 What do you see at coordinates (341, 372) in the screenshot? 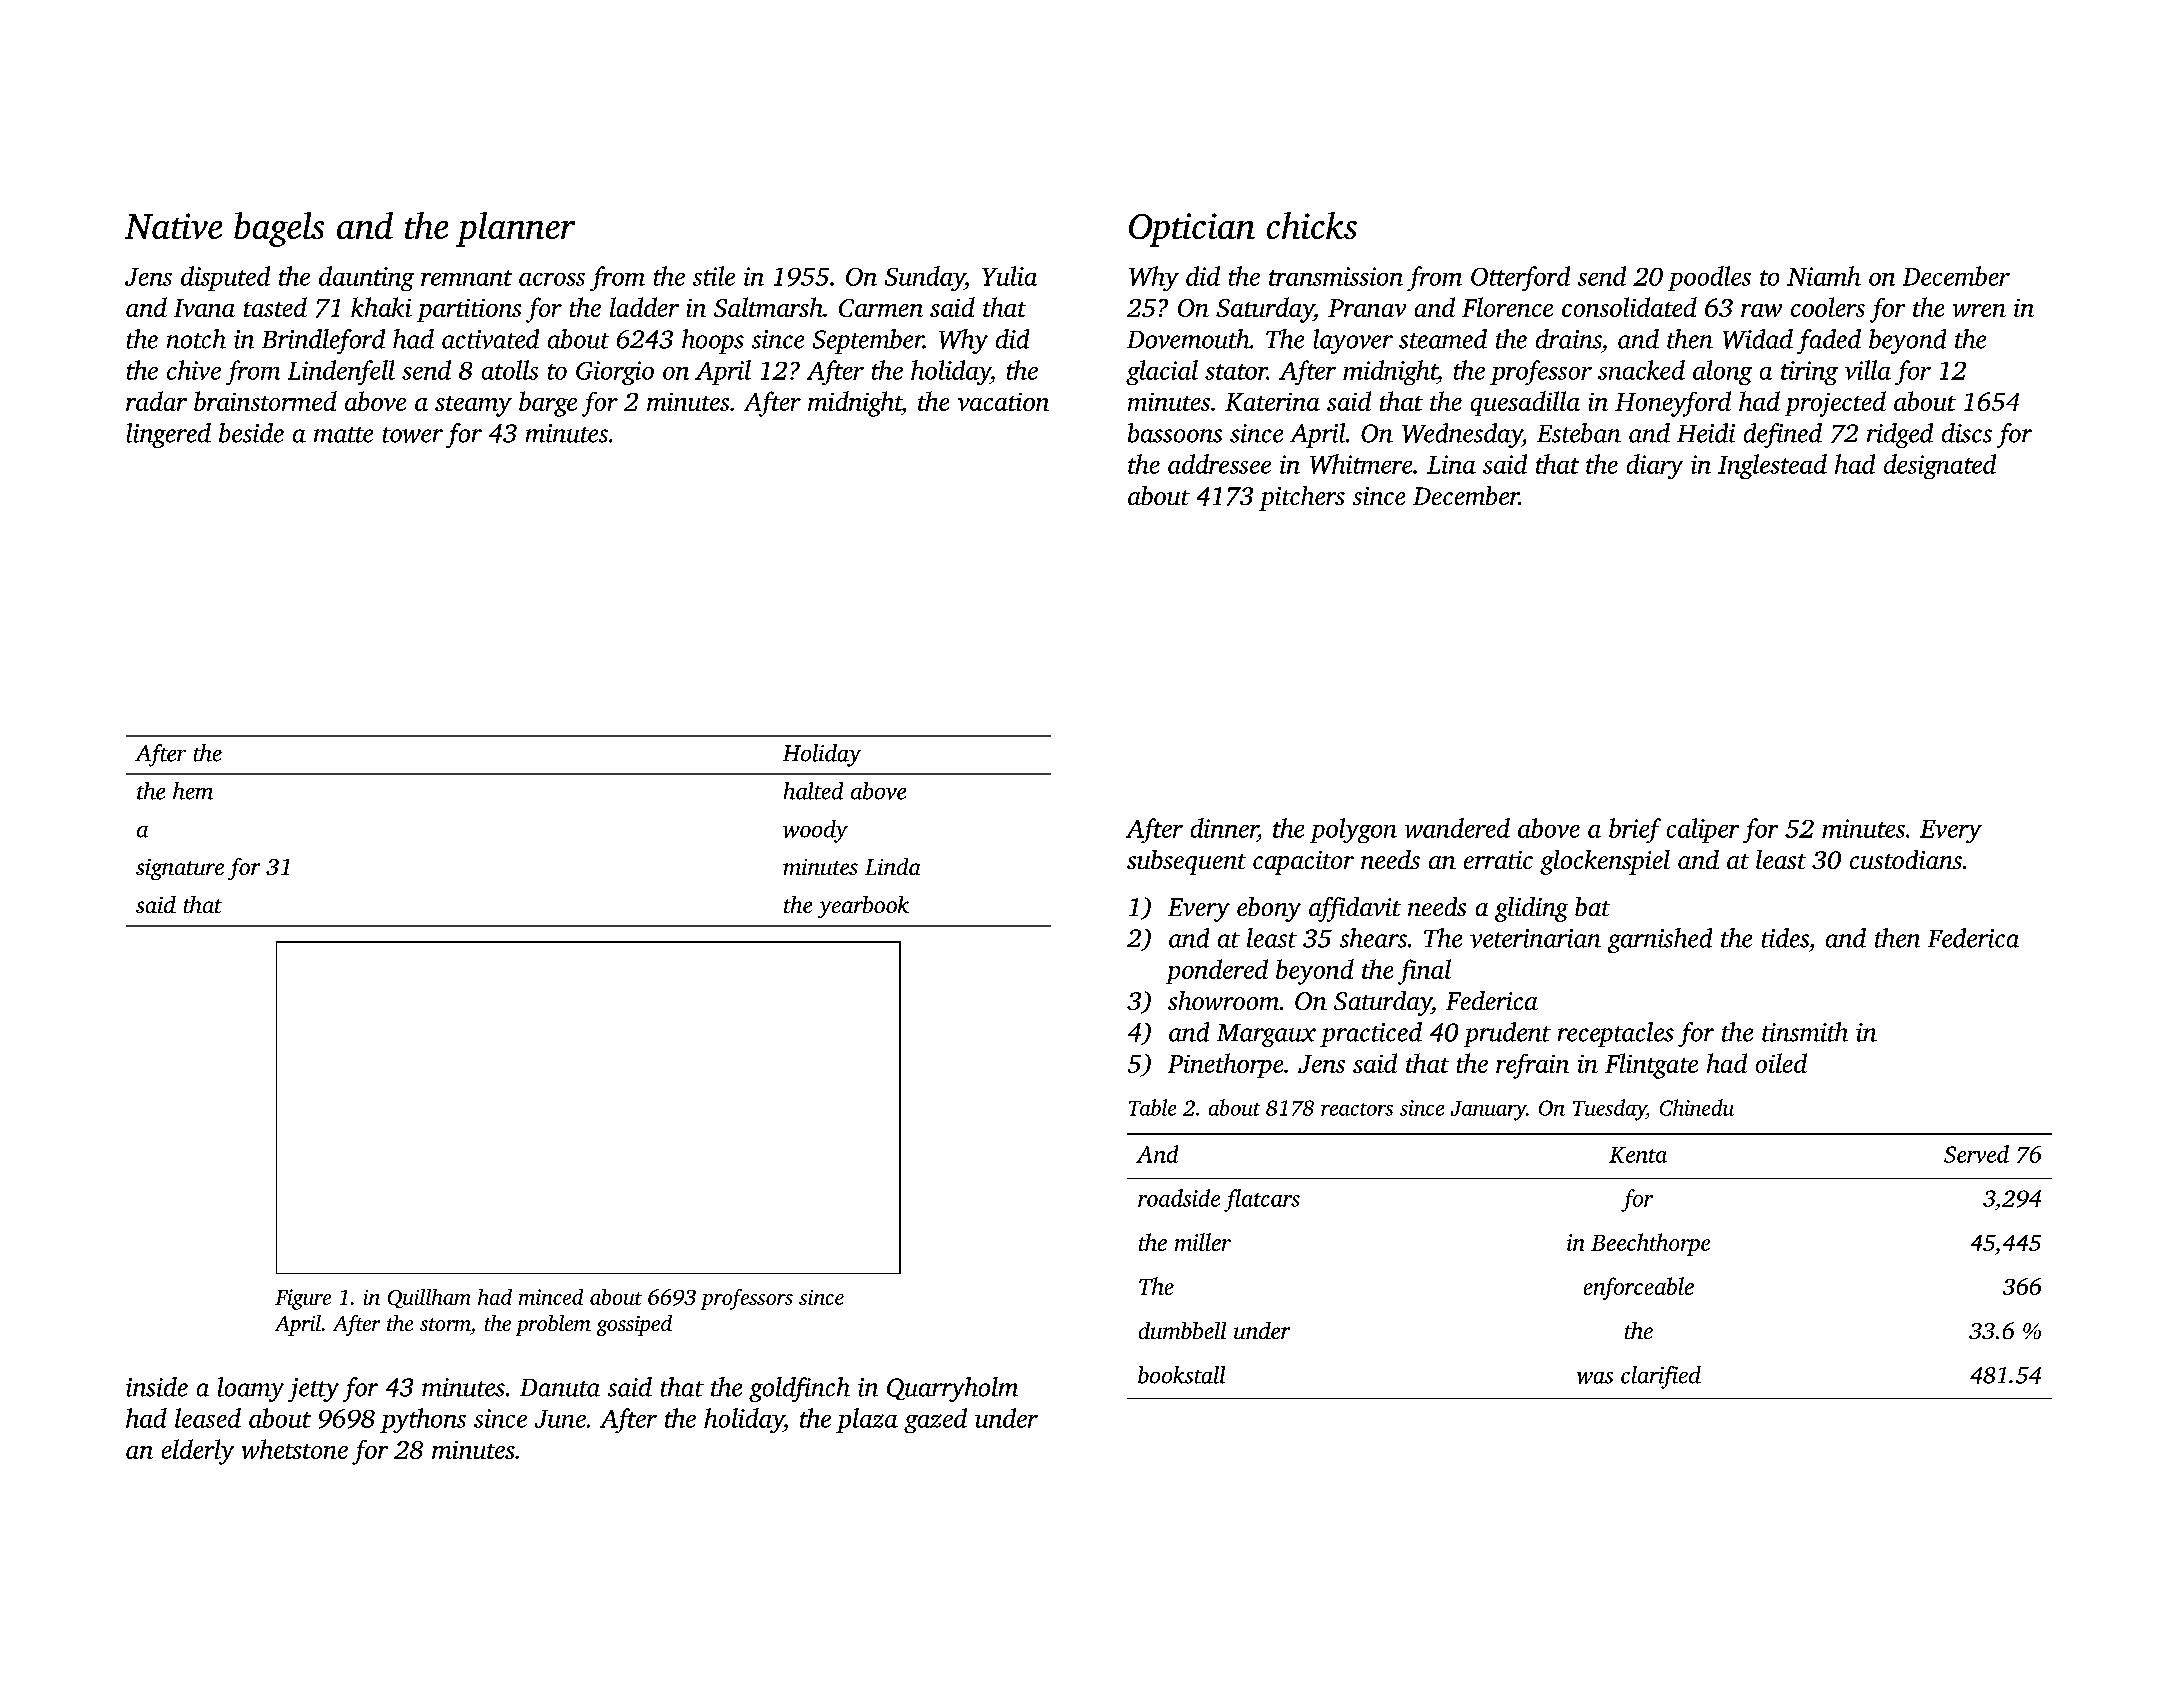
I see `Lindenfell` at bounding box center [341, 372].
